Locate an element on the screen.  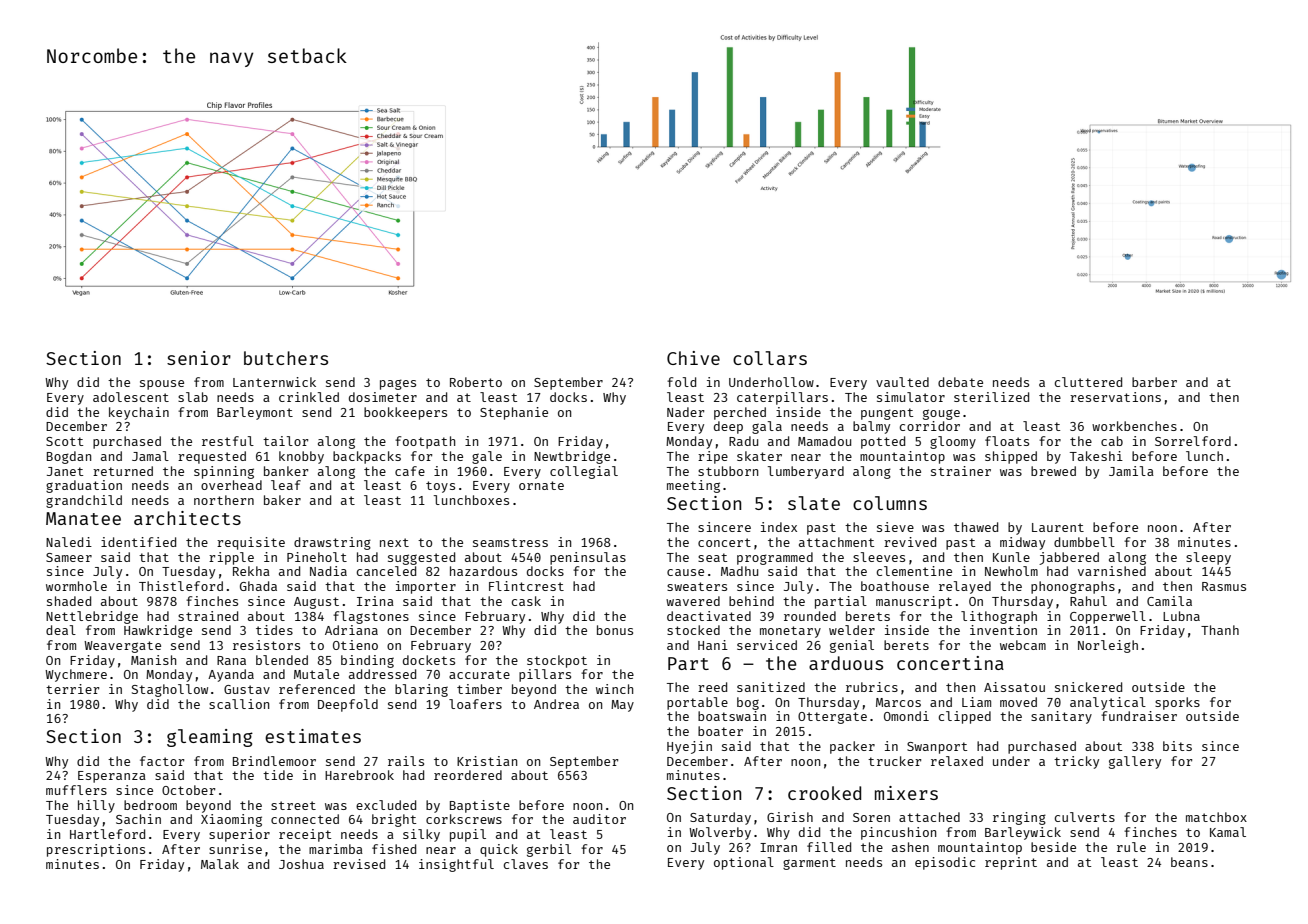
collars is located at coordinates (770, 358).
